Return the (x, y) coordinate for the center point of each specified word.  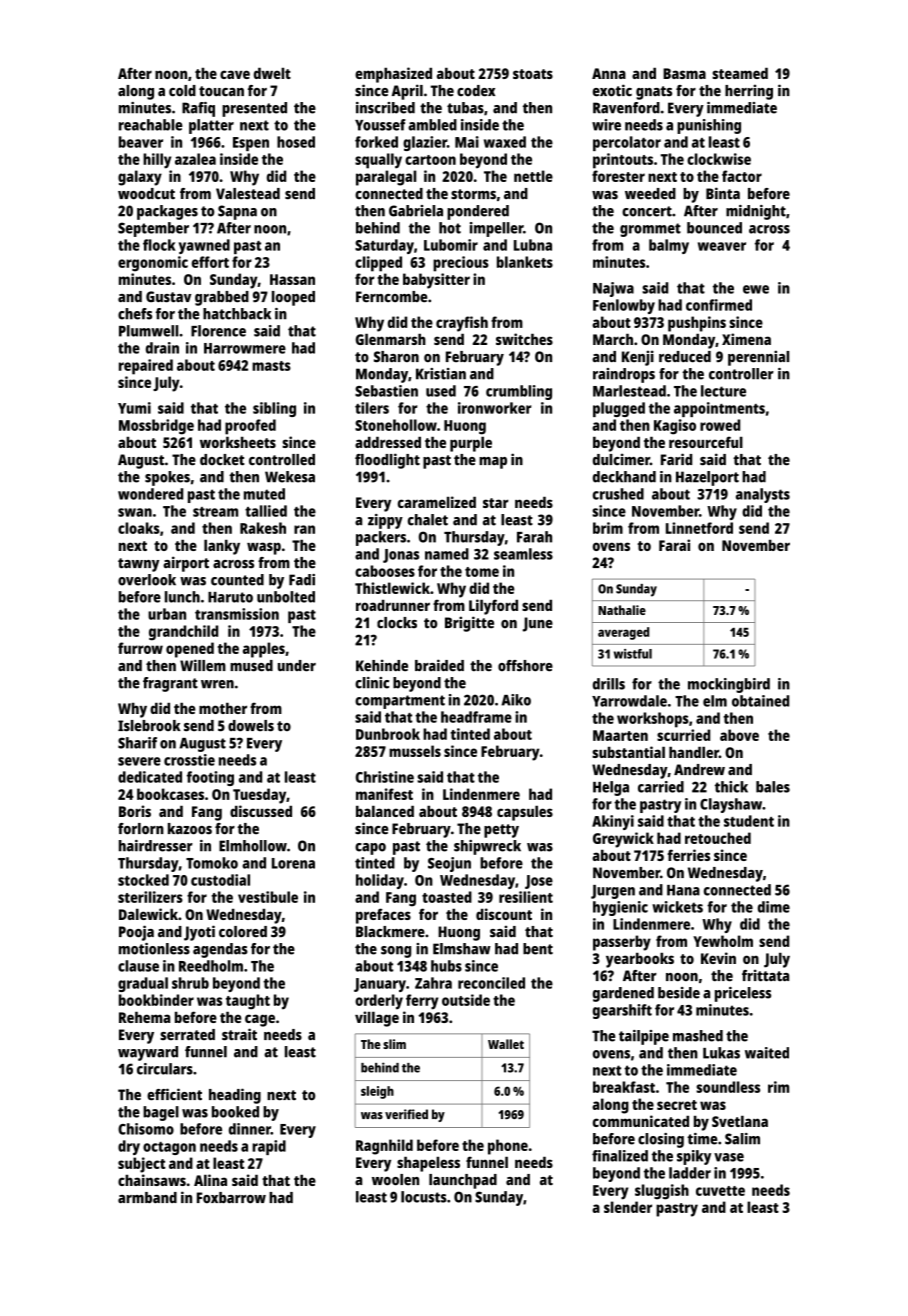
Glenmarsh (391, 339)
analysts (763, 495)
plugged (619, 409)
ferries (688, 855)
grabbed (222, 298)
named (447, 554)
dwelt (272, 73)
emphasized (393, 75)
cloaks (139, 528)
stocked (143, 880)
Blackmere (390, 932)
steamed (740, 73)
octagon (169, 1148)
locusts (424, 1197)
